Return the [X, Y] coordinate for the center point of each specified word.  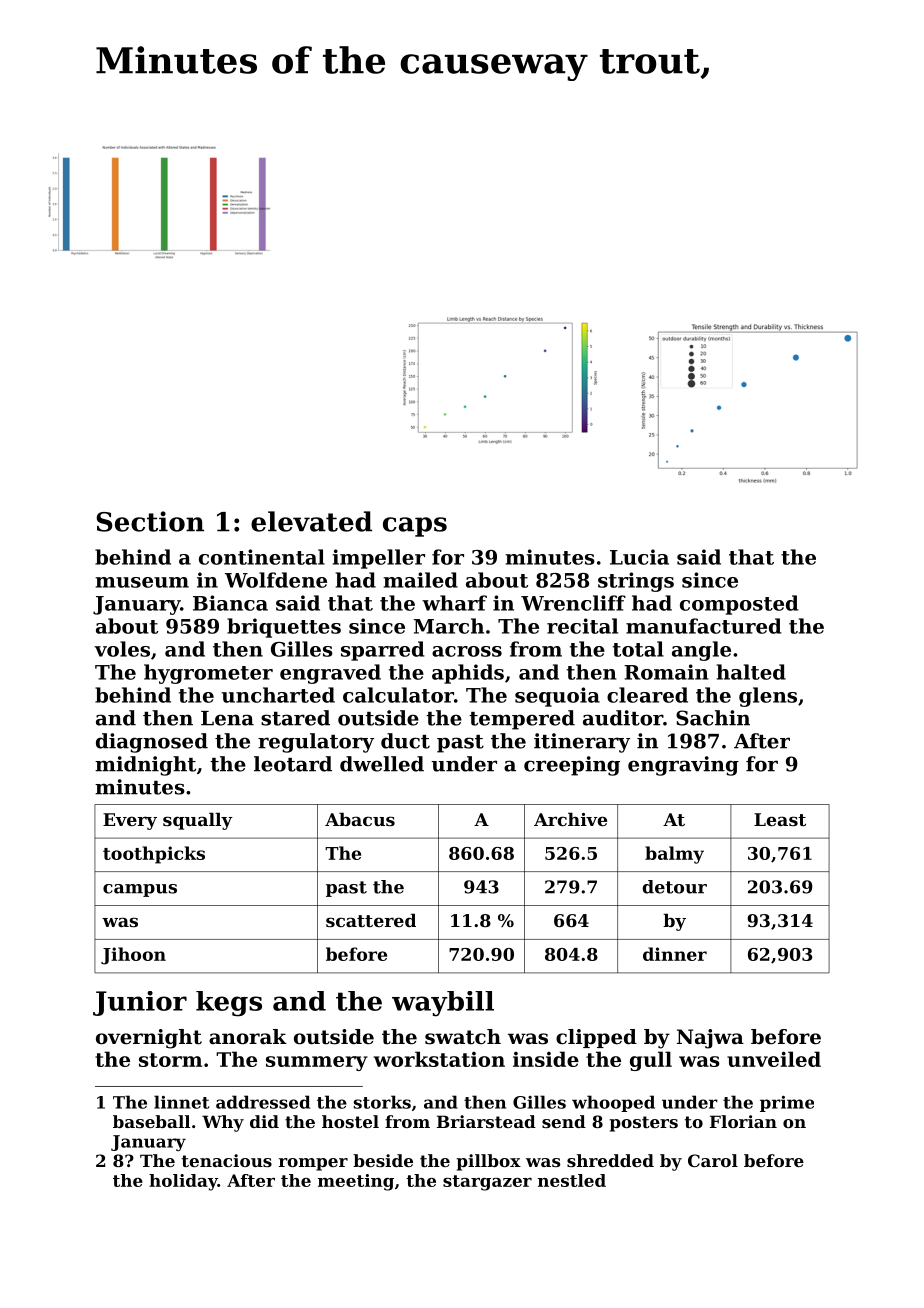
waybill [443, 1004]
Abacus [360, 819]
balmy [674, 855]
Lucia [639, 557]
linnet [181, 1102]
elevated [311, 521]
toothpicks [154, 855]
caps [415, 527]
